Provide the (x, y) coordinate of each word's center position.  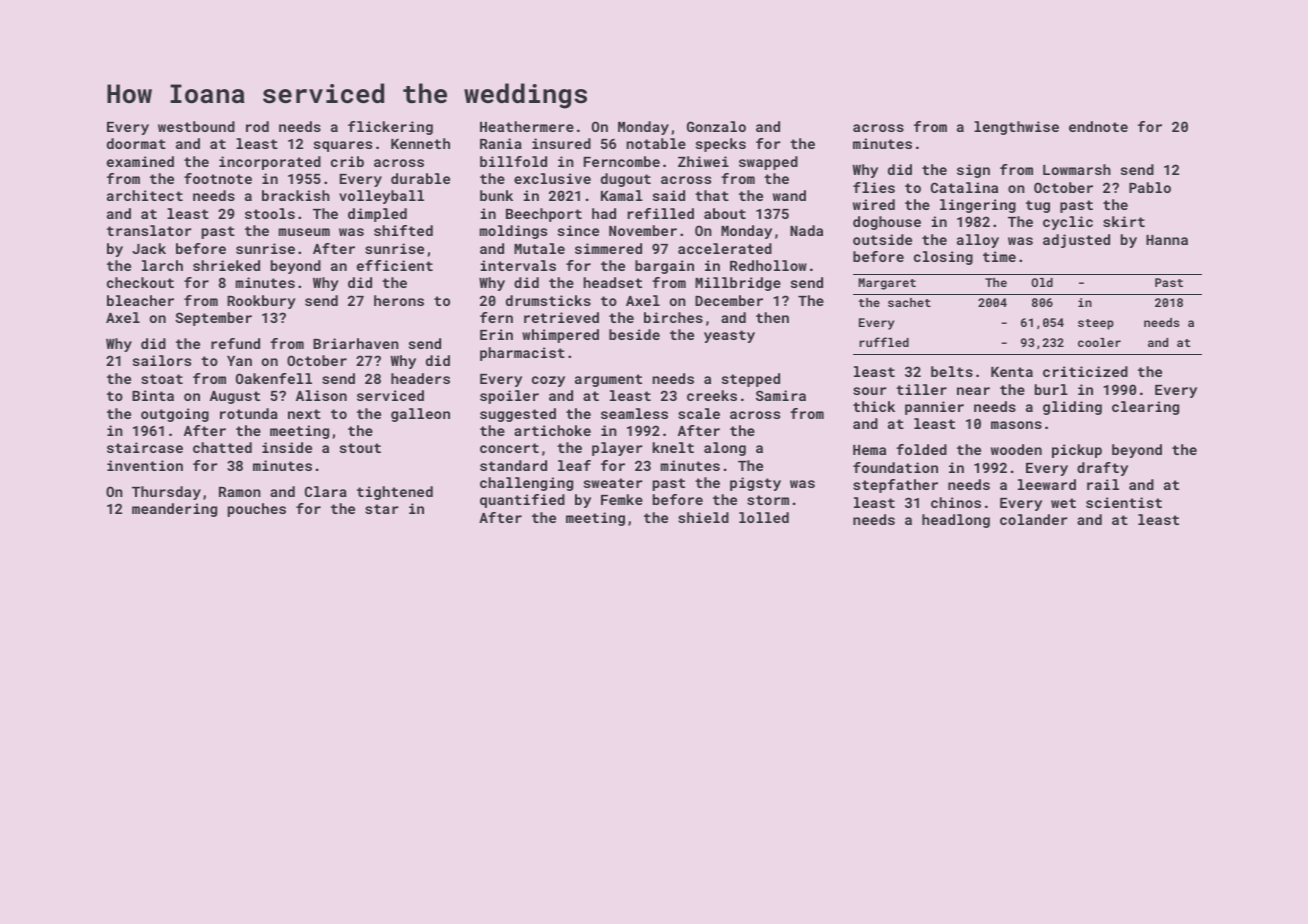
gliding (1072, 408)
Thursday (166, 493)
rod (257, 126)
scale (699, 413)
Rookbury (261, 302)
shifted (403, 230)
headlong (956, 521)
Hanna (1167, 240)
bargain (664, 267)
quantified (522, 501)
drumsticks (548, 300)
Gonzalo (716, 126)
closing (943, 258)
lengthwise (1016, 128)
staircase (145, 447)
